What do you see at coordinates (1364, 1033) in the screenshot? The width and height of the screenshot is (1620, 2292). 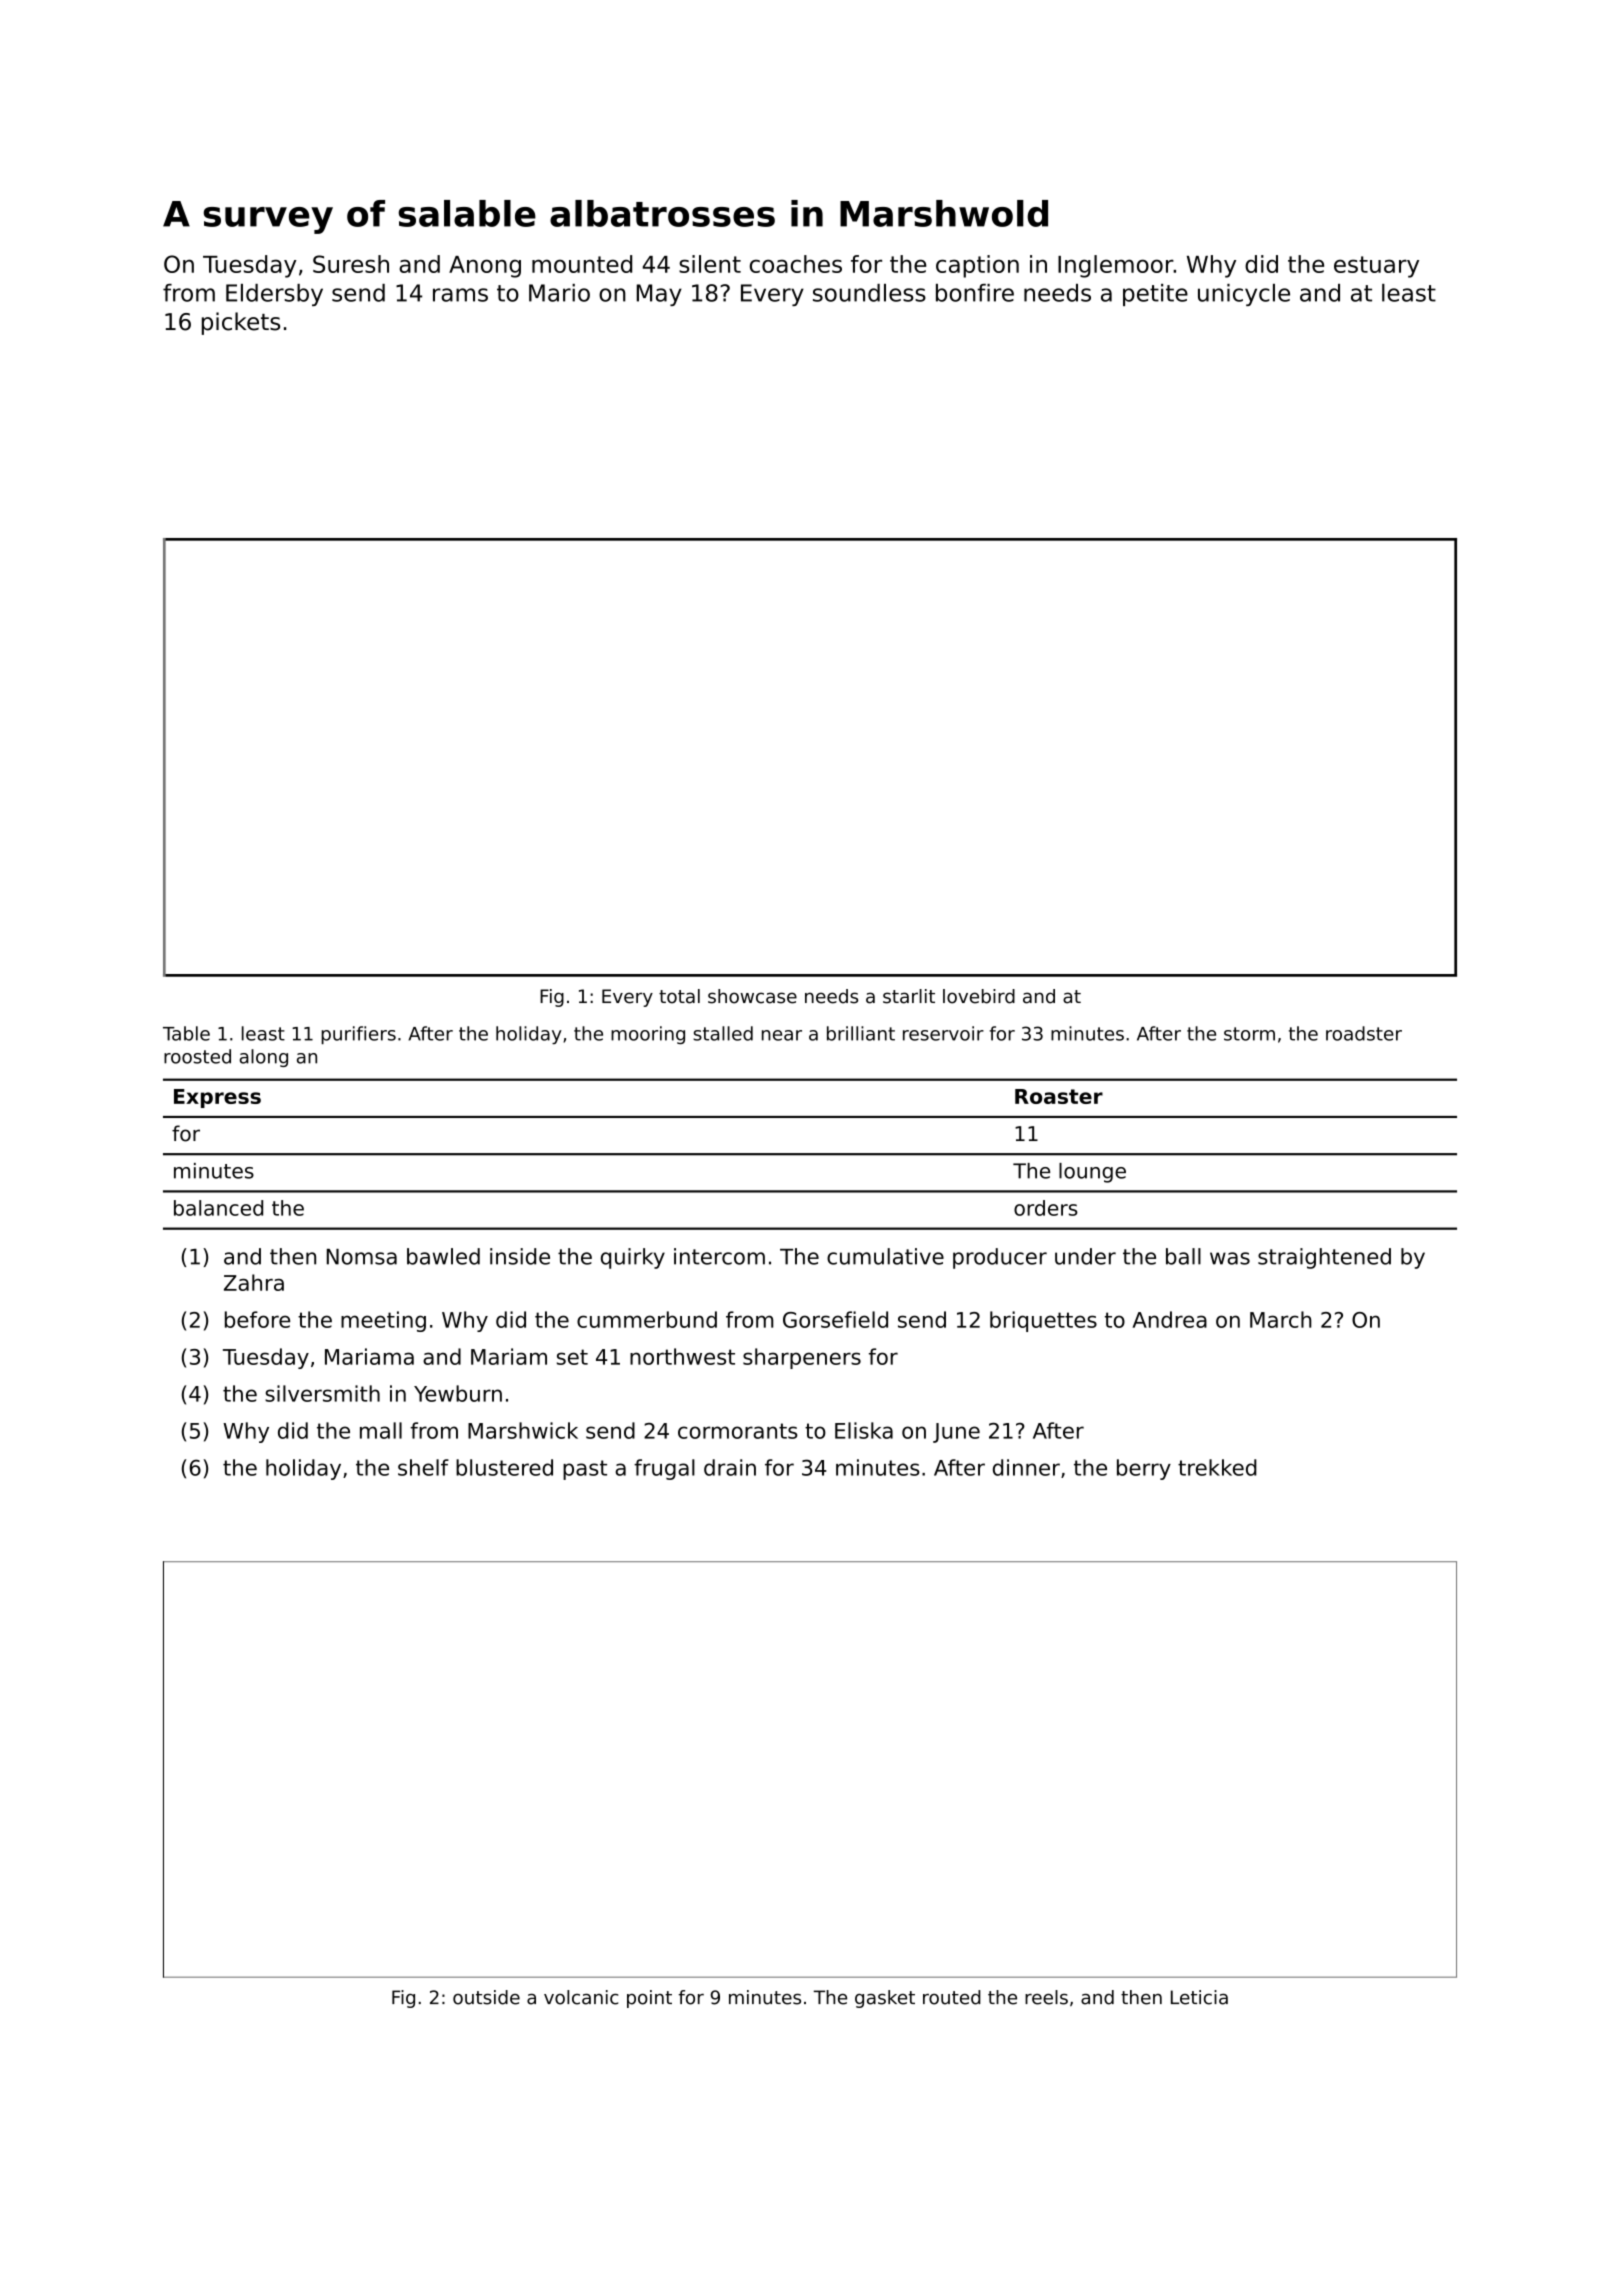 I see `roadster` at bounding box center [1364, 1033].
